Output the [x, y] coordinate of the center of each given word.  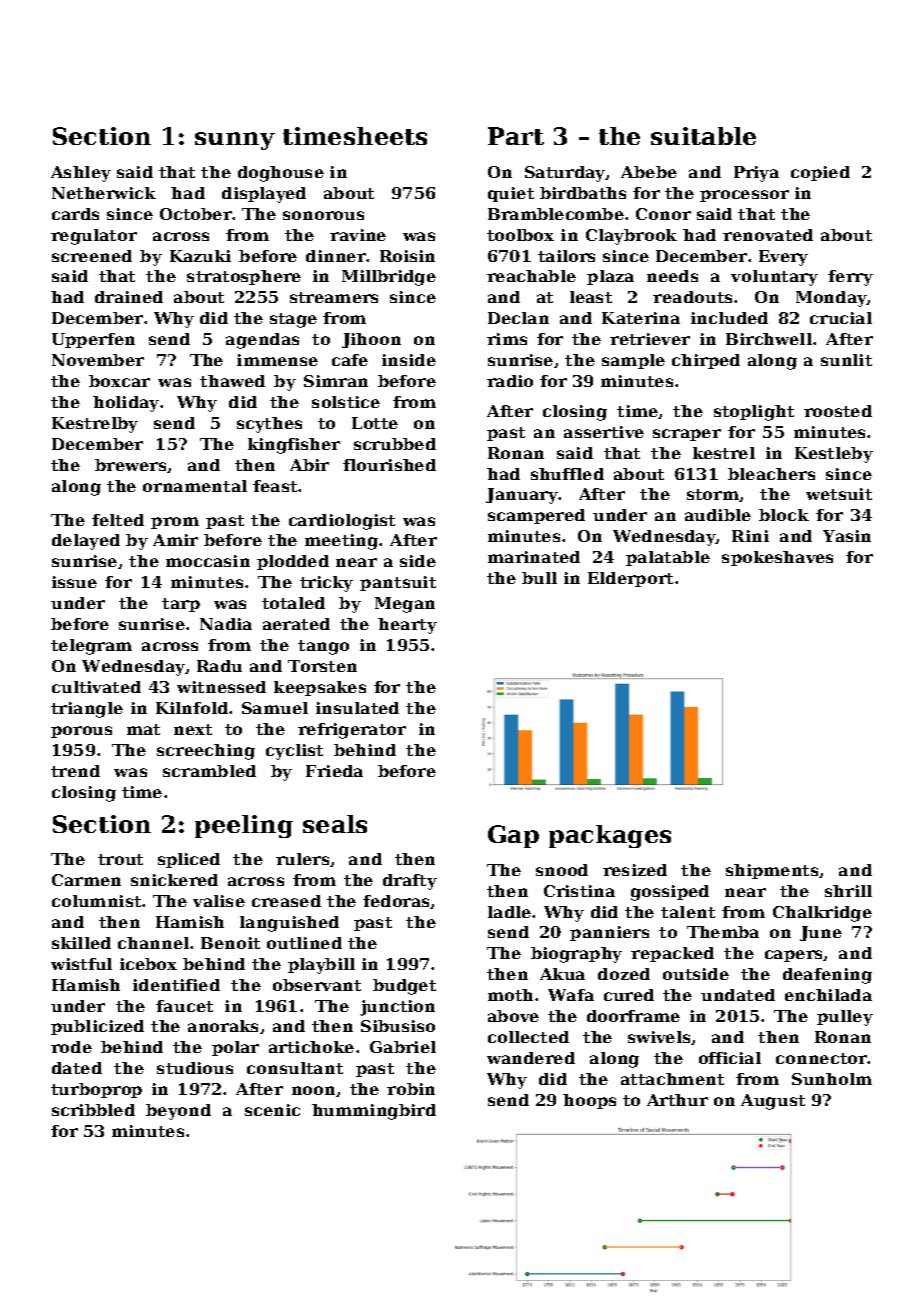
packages [610, 836]
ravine [358, 235]
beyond [178, 1112]
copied [820, 173]
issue [74, 582]
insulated [357, 708]
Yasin [847, 536]
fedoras [397, 902]
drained [129, 297]
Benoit [230, 943]
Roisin [407, 256]
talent [688, 912]
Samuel [275, 708]
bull [539, 578]
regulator [94, 237]
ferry [850, 278]
